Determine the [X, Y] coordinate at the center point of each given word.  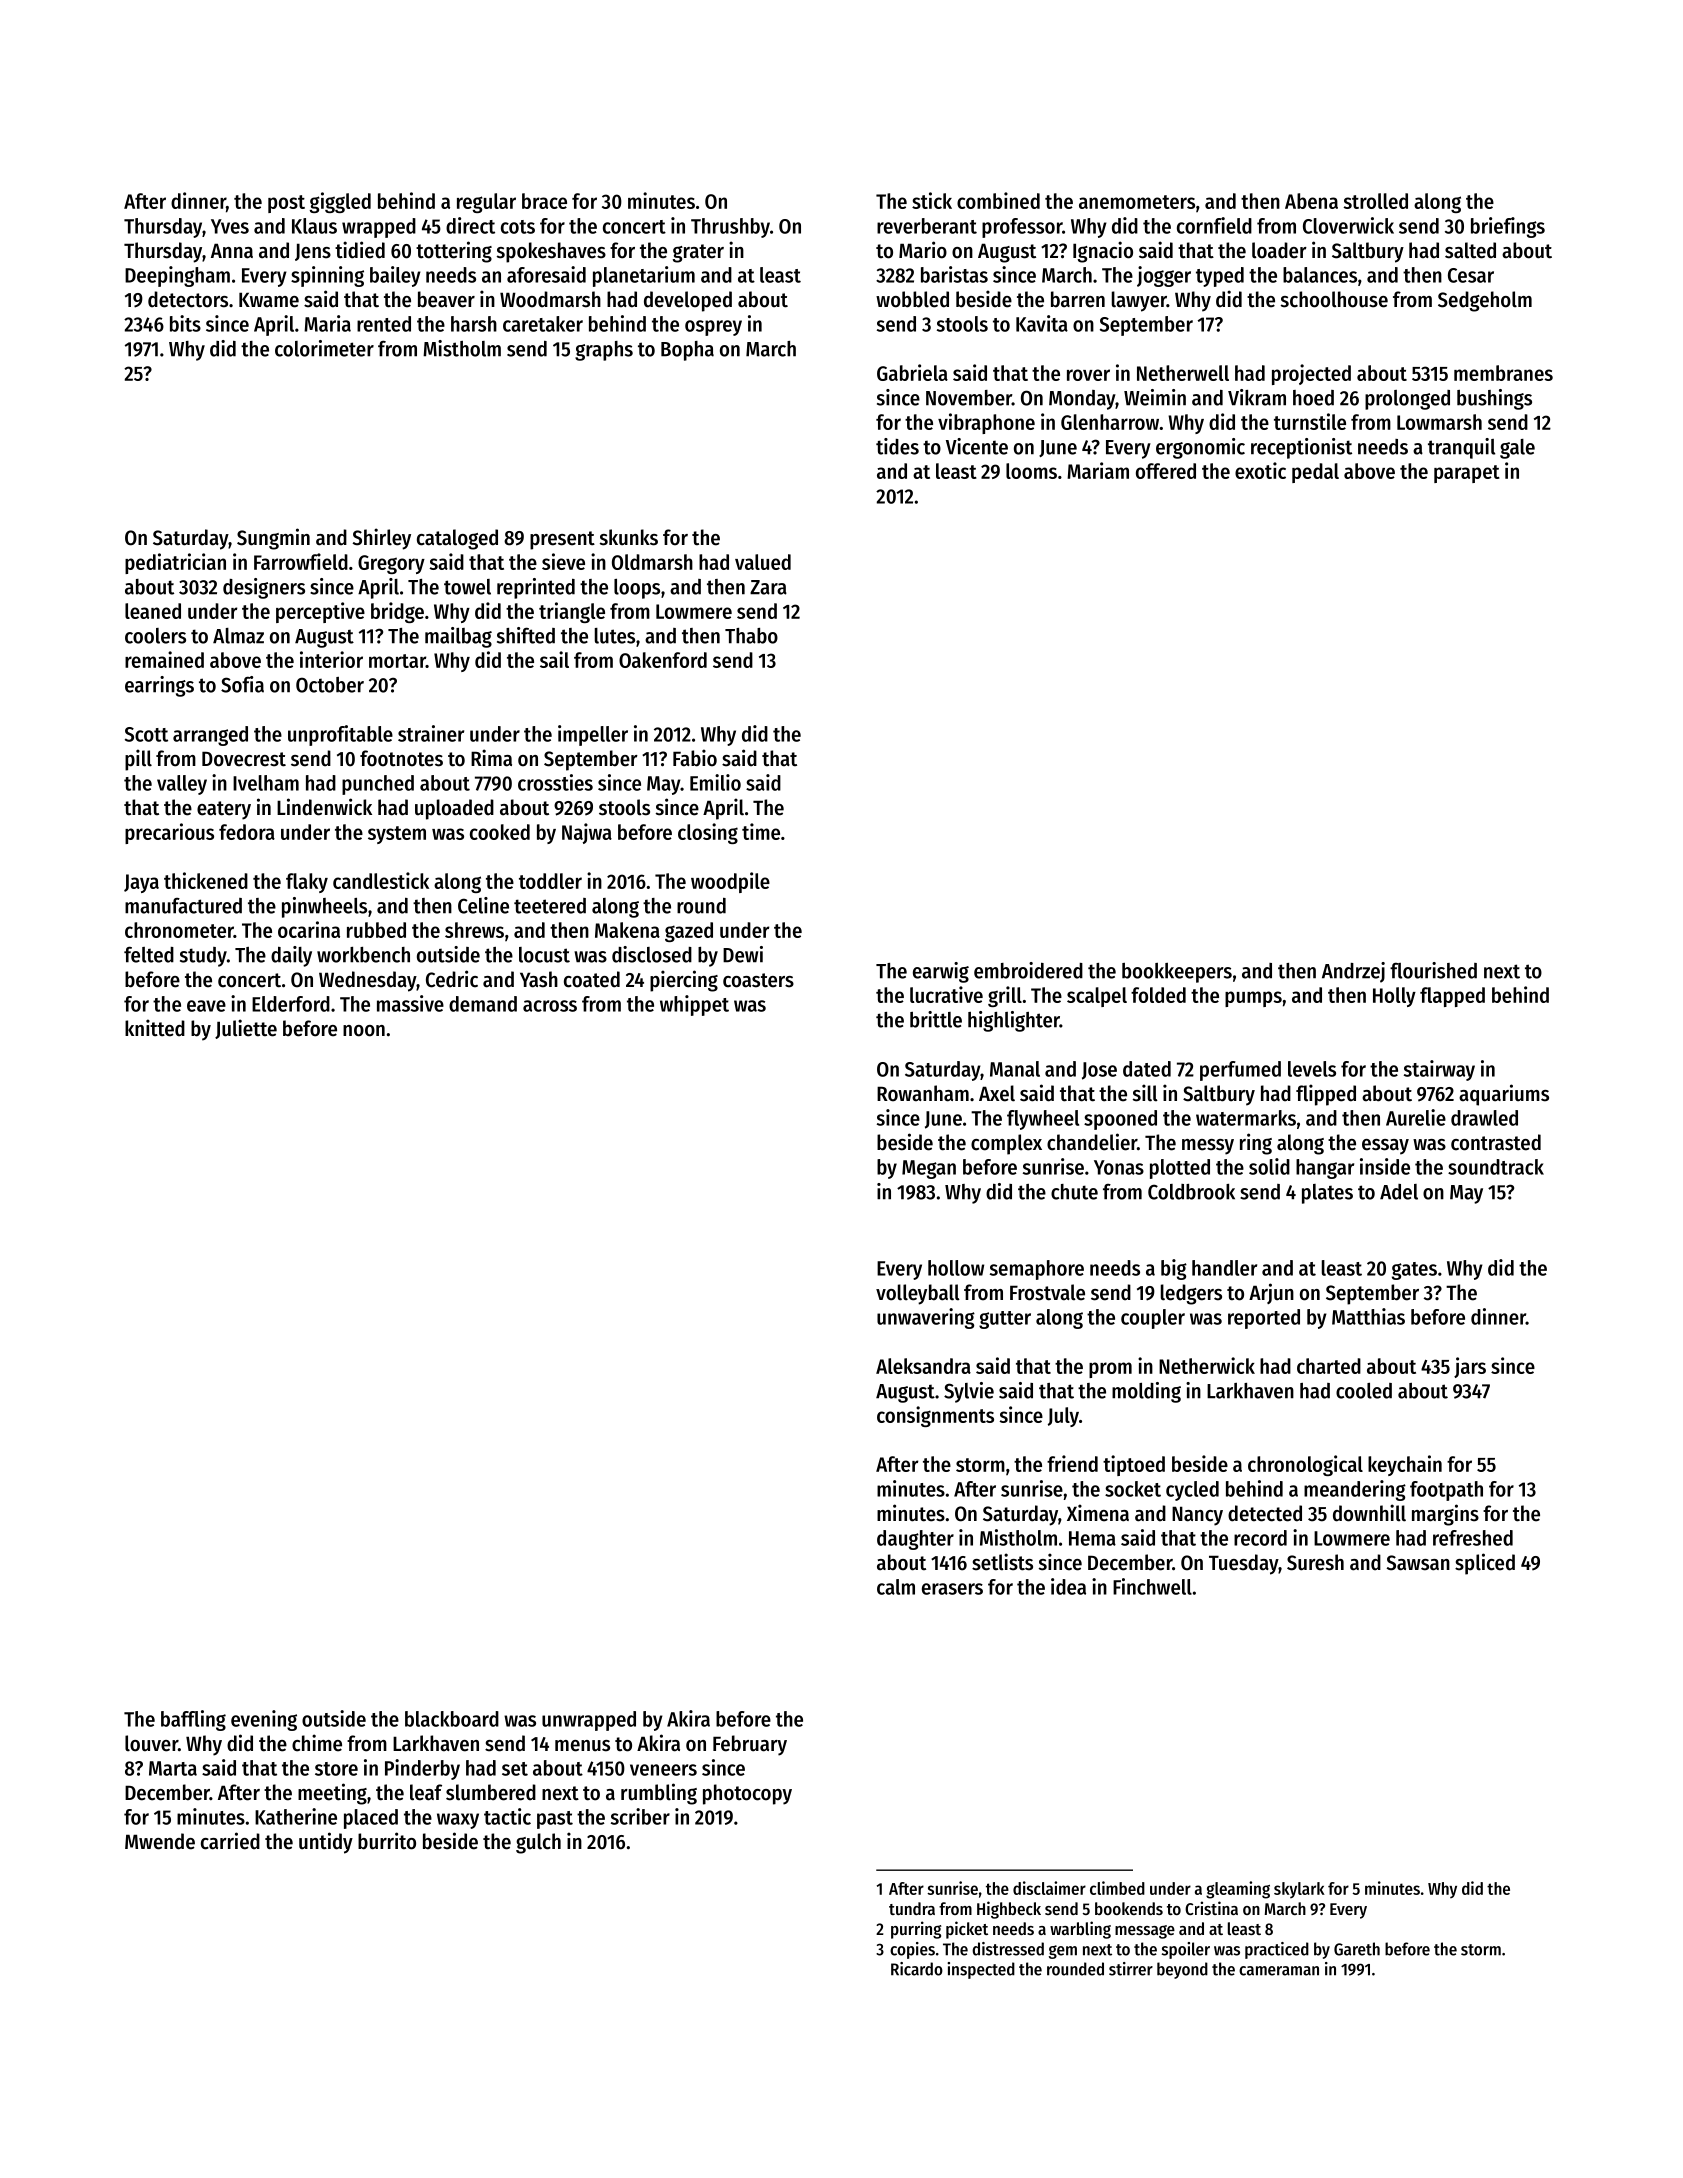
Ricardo [917, 1969]
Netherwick [1207, 1365]
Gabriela [912, 372]
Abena [1311, 201]
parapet [1467, 474]
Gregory [391, 564]
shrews [474, 930]
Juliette [246, 1029]
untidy [326, 1843]
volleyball [918, 1294]
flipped [1326, 1095]
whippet [694, 1005]
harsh [474, 324]
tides [897, 446]
